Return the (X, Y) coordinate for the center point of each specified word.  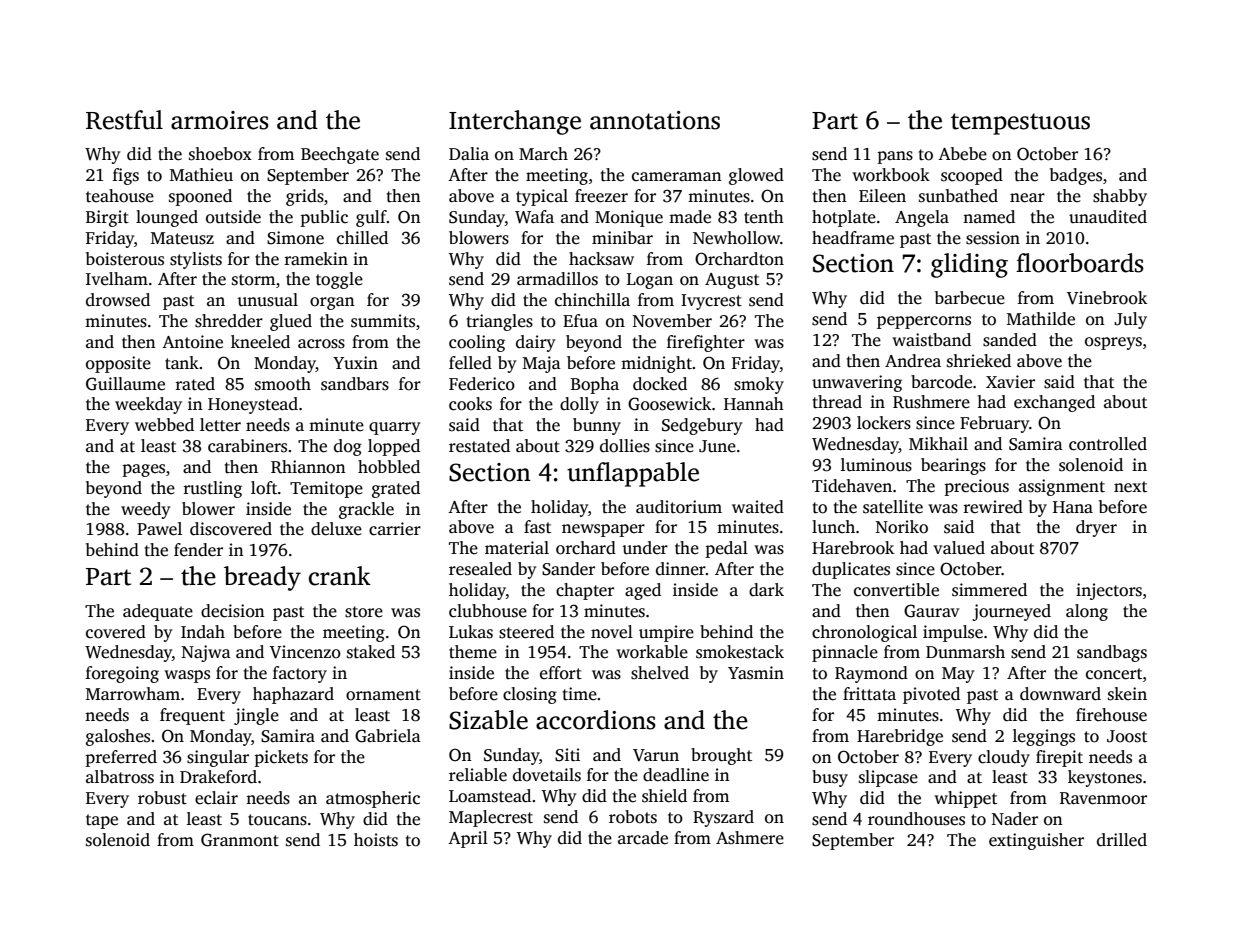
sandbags (1112, 653)
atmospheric (373, 799)
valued (959, 548)
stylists (196, 260)
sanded (1010, 340)
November (672, 321)
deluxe (336, 529)
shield (664, 796)
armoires (220, 120)
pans (895, 157)
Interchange (515, 122)
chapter (585, 591)
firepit (1059, 758)
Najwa (206, 653)
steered (526, 632)
